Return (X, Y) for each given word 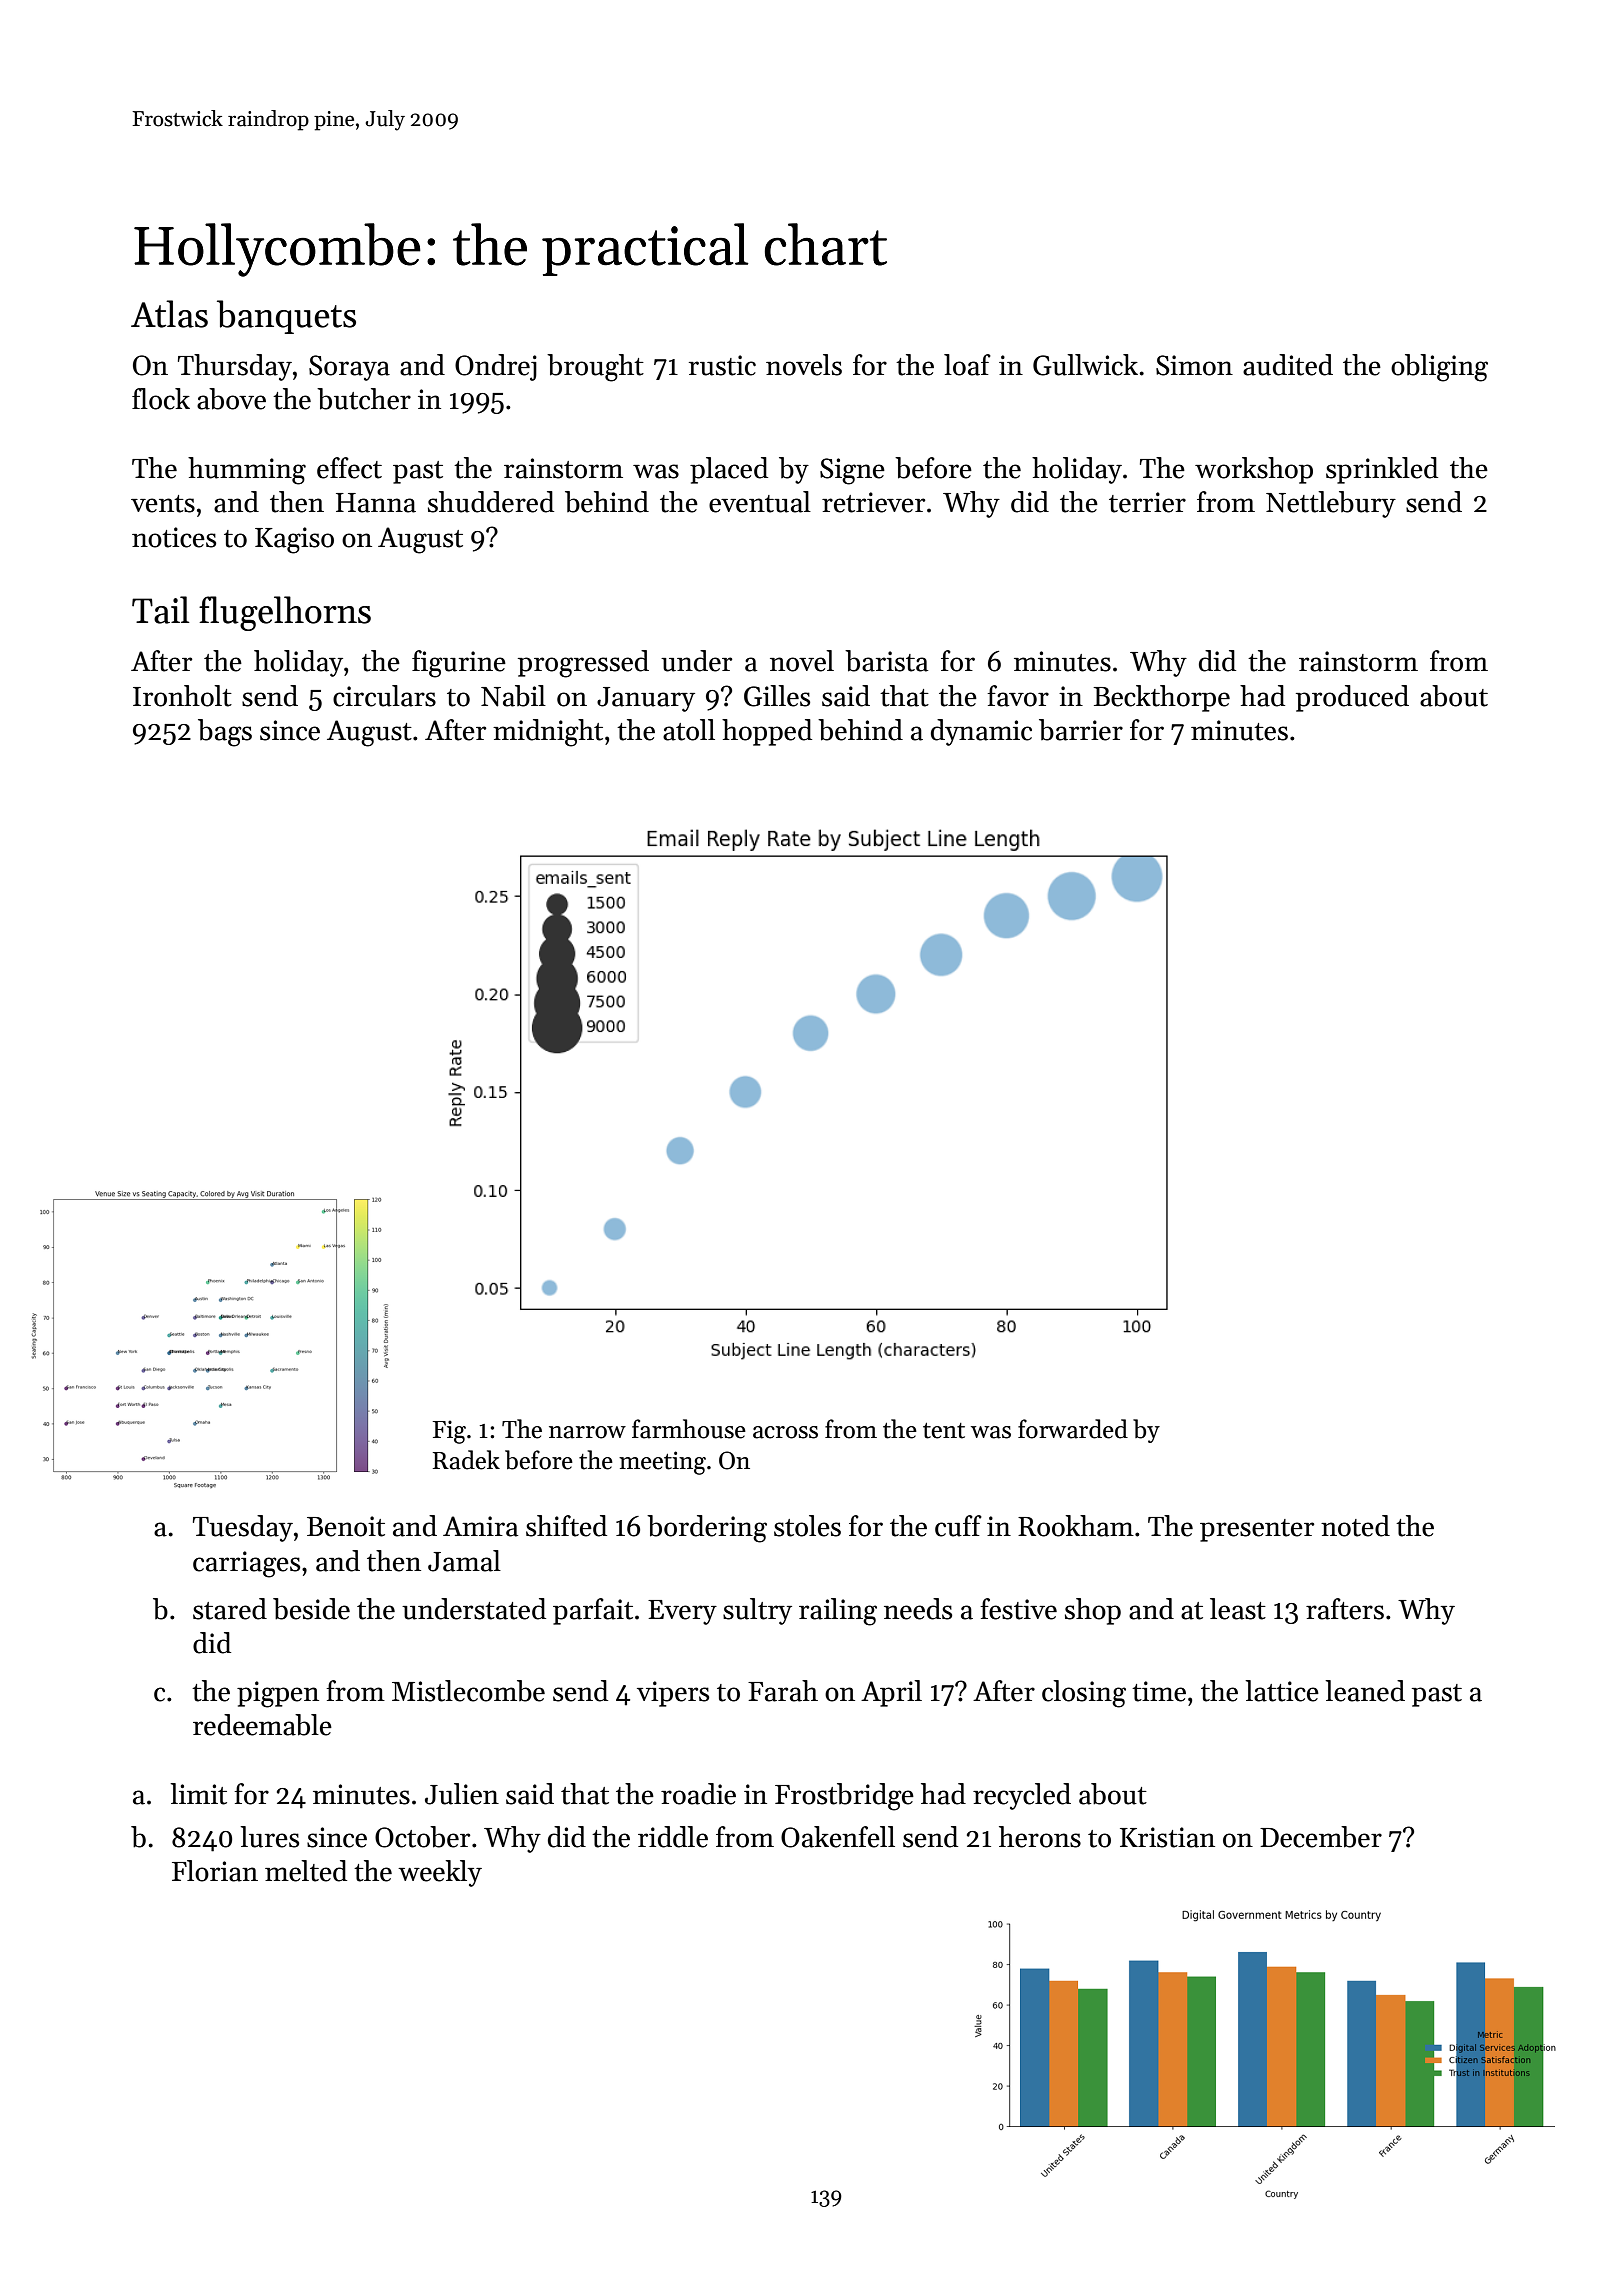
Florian (215, 1871)
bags (225, 733)
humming (247, 471)
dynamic (981, 732)
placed (729, 470)
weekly (440, 1873)
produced (1352, 698)
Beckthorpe (1161, 698)
